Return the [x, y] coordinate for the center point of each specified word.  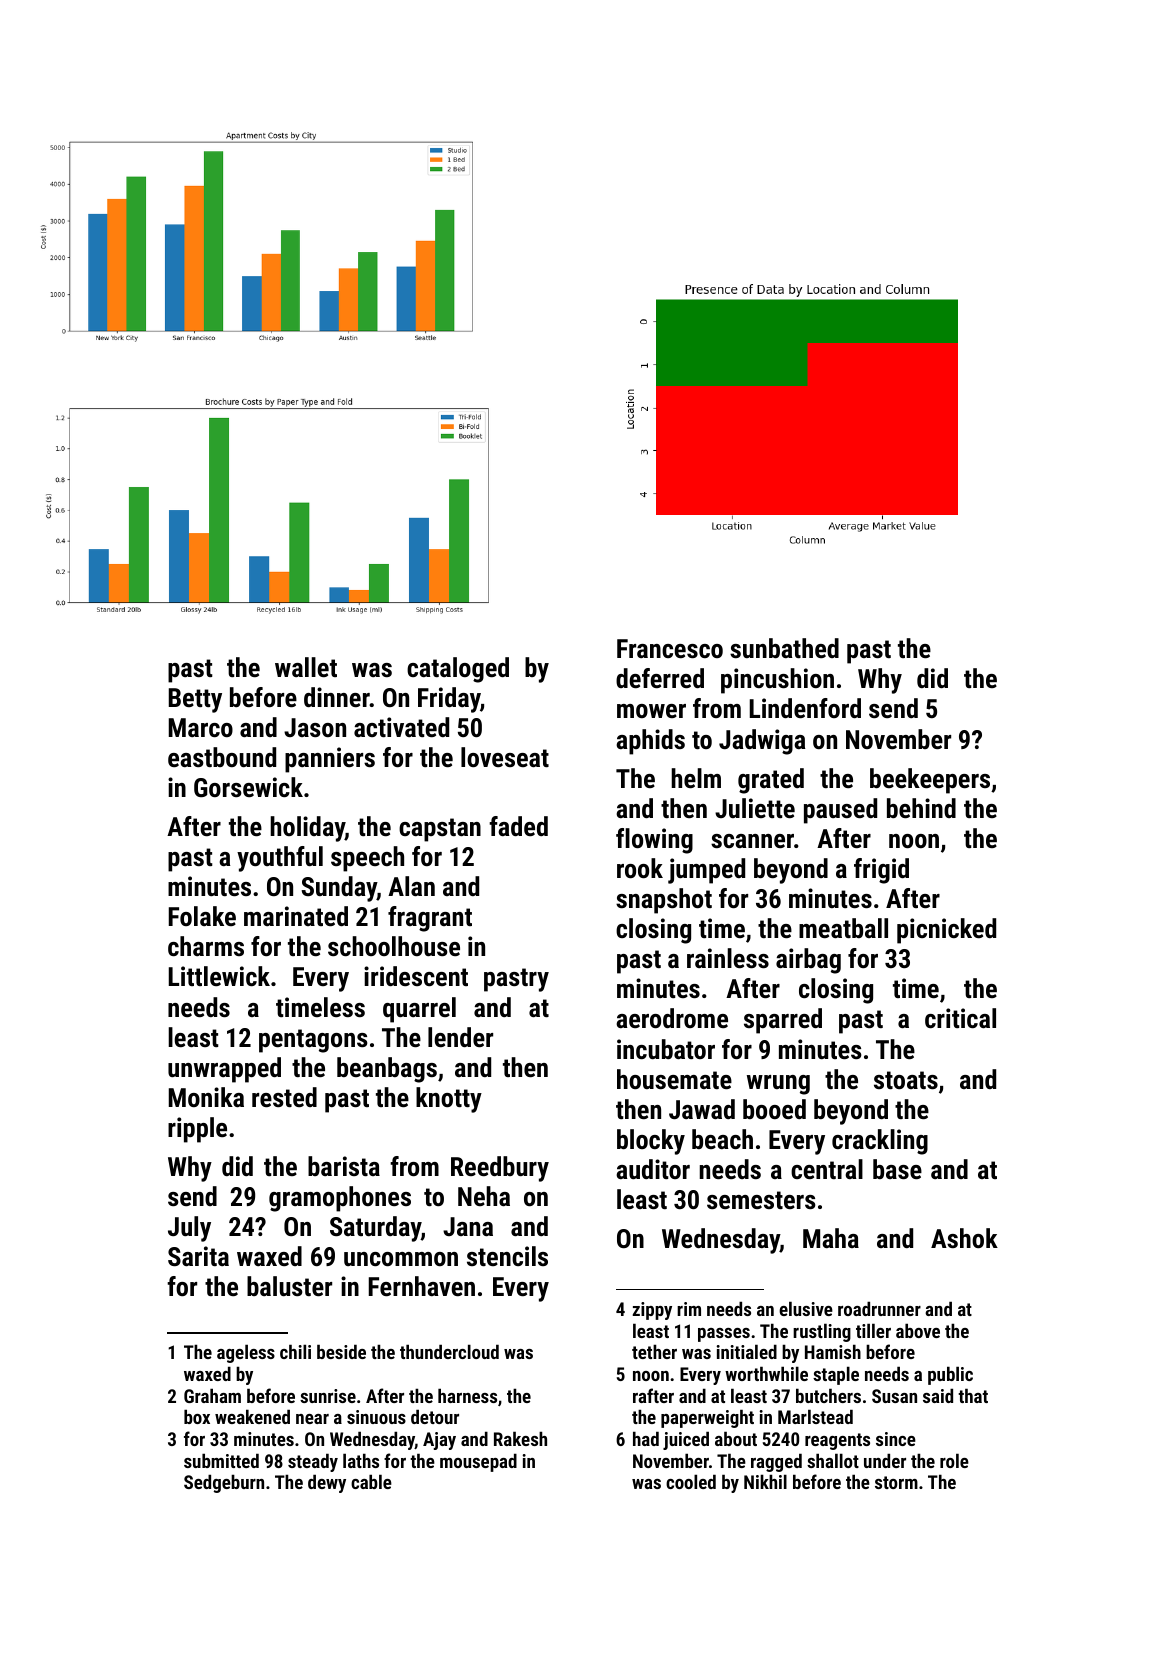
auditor [653, 1169]
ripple [197, 1130]
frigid [881, 871]
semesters [761, 1200]
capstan [440, 830]
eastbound [222, 757]
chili [295, 1351]
